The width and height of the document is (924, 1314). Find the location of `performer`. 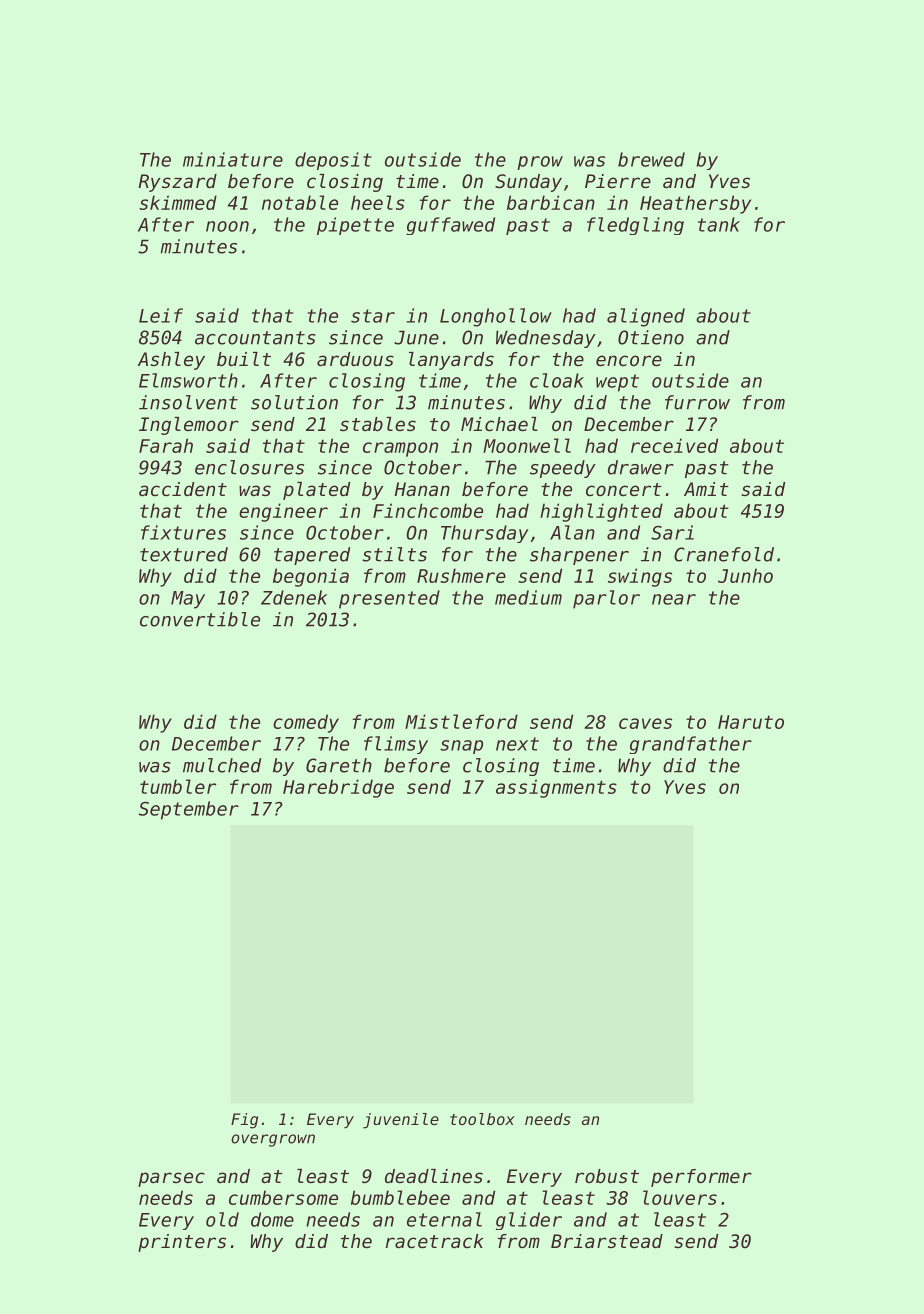

performer is located at coordinates (701, 1178).
